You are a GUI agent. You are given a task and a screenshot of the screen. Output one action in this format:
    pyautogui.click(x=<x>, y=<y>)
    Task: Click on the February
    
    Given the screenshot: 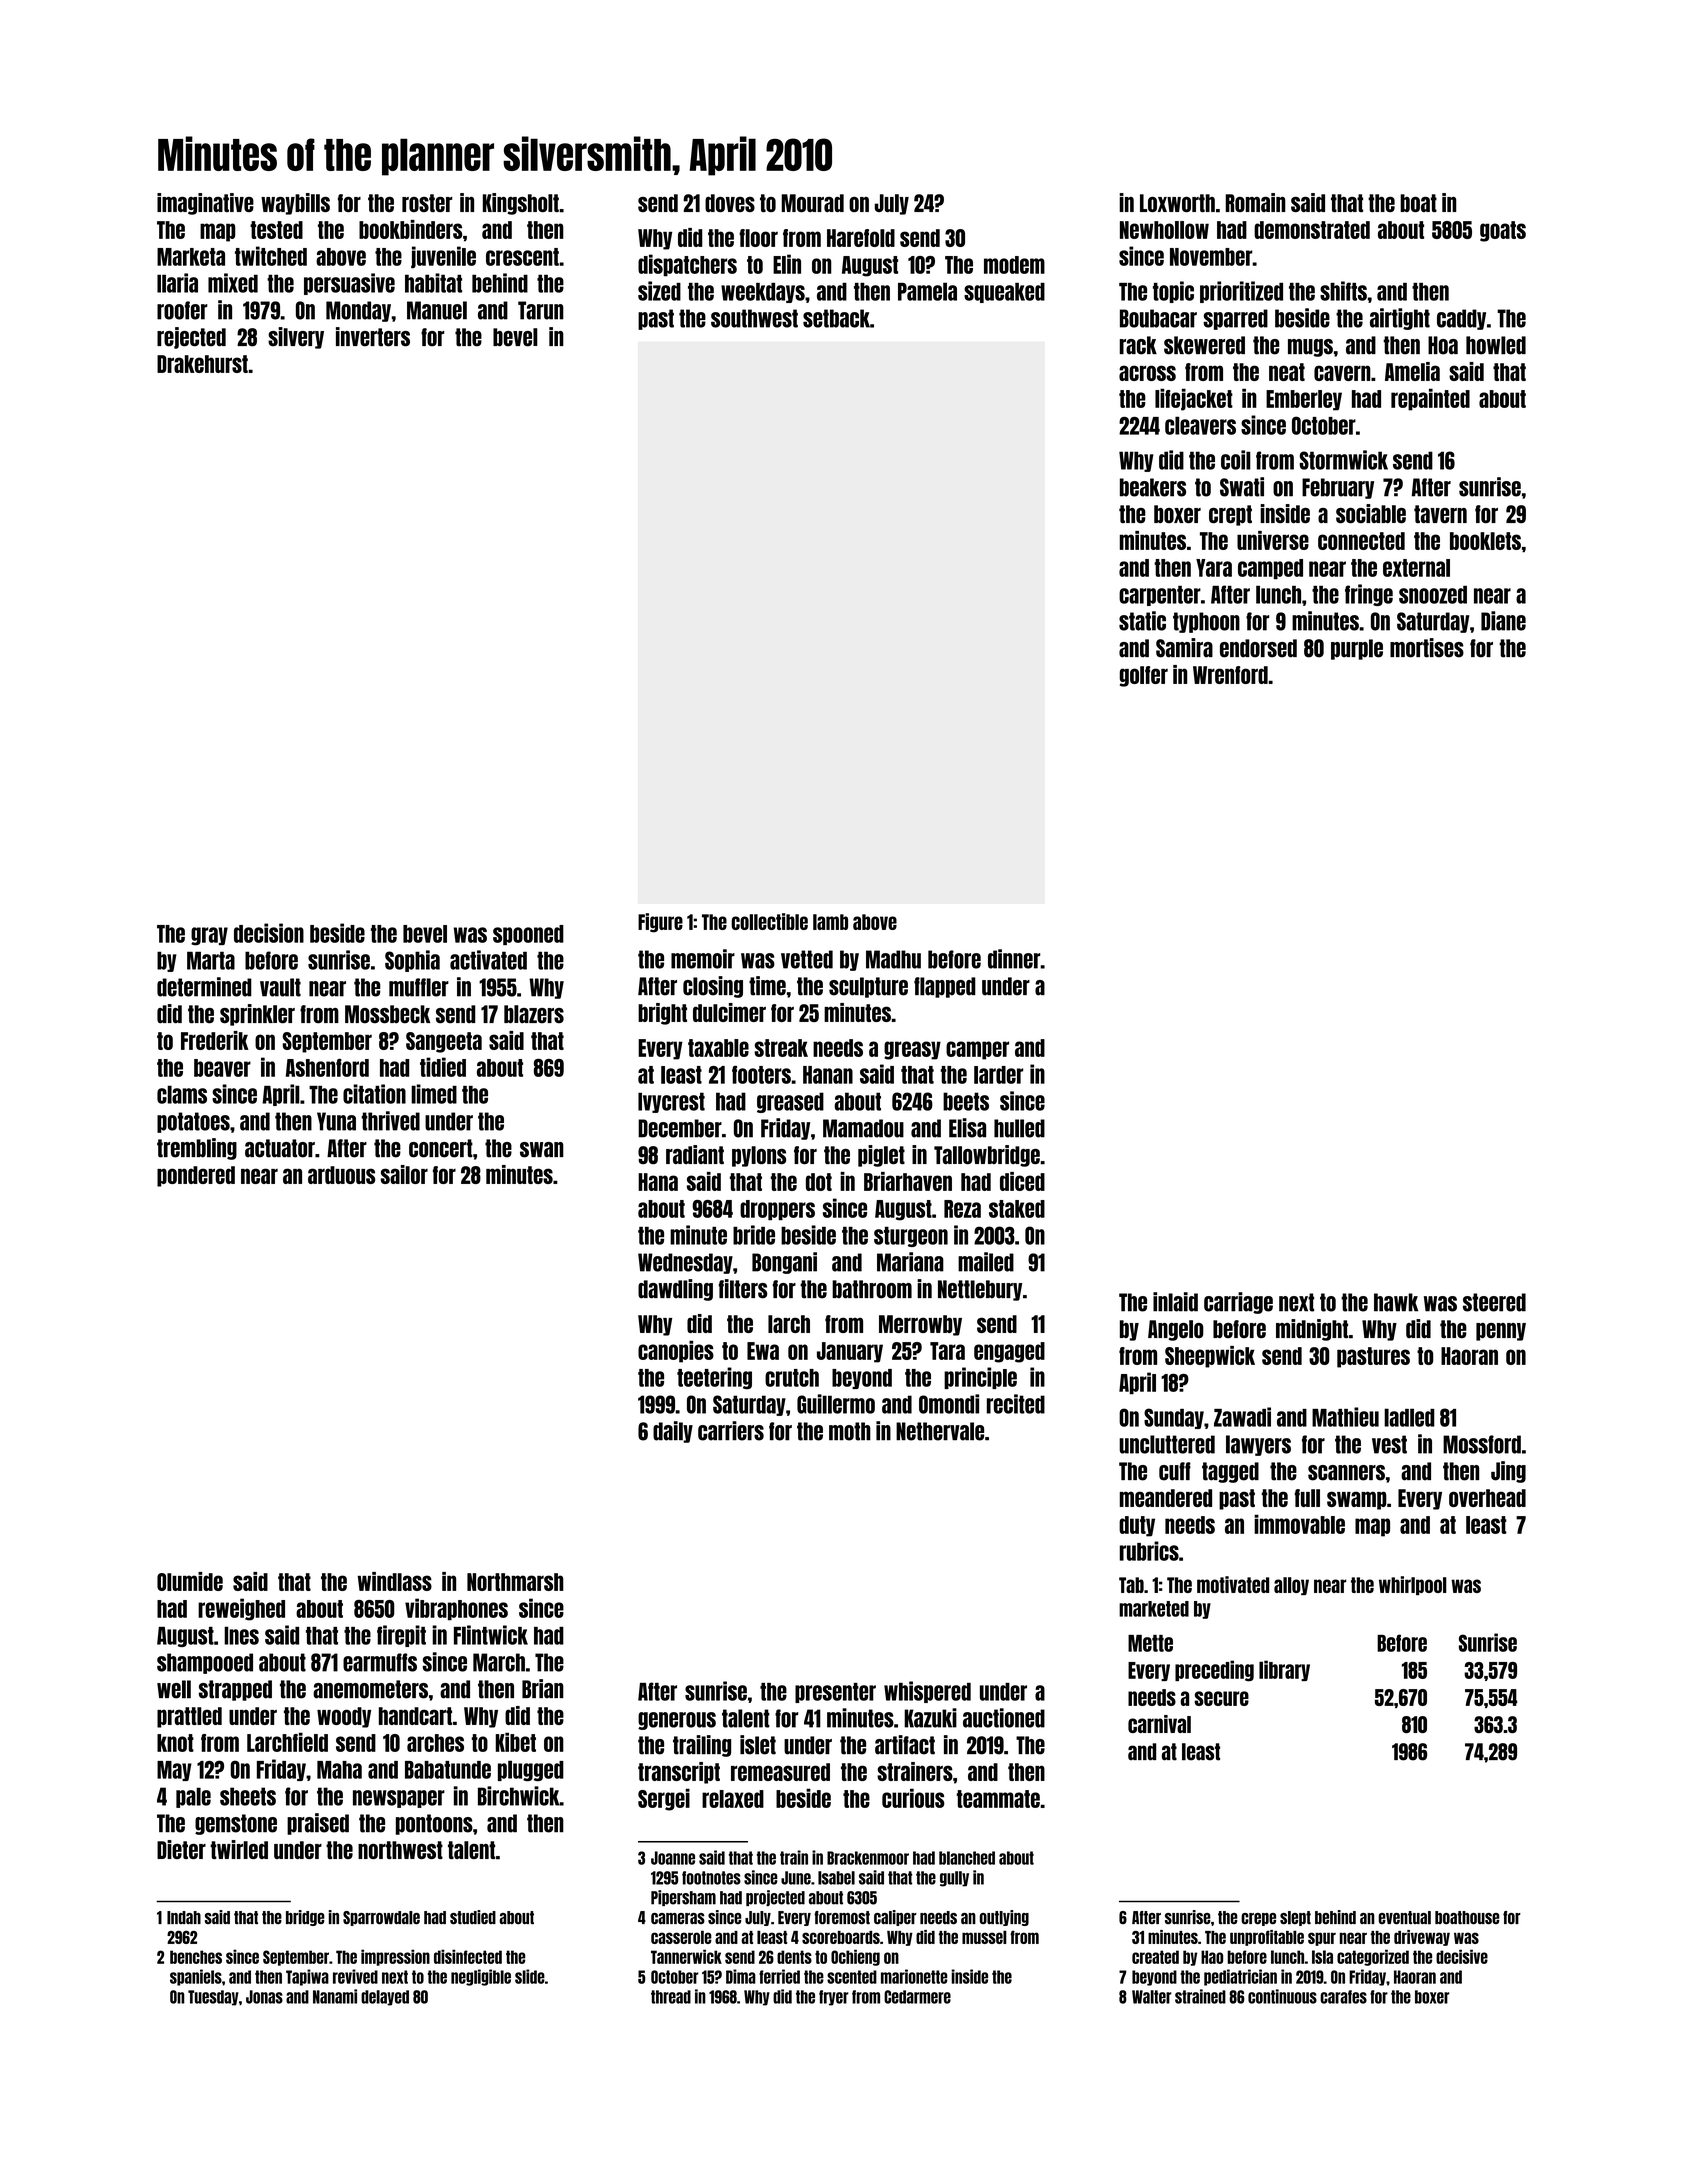 What is the action you would take?
    pyautogui.click(x=1338, y=488)
